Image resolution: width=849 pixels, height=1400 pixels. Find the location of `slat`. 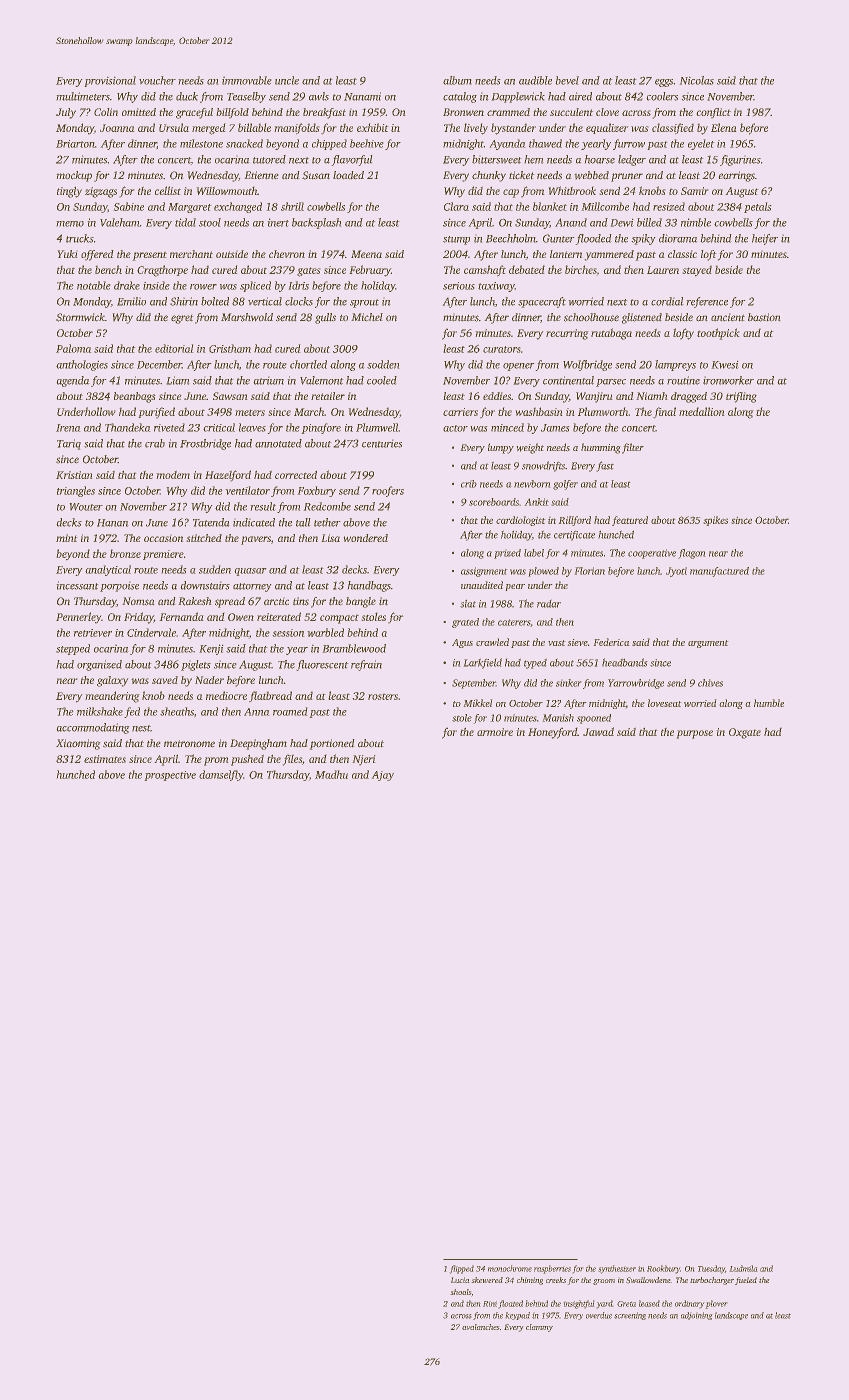

slat is located at coordinates (468, 603).
